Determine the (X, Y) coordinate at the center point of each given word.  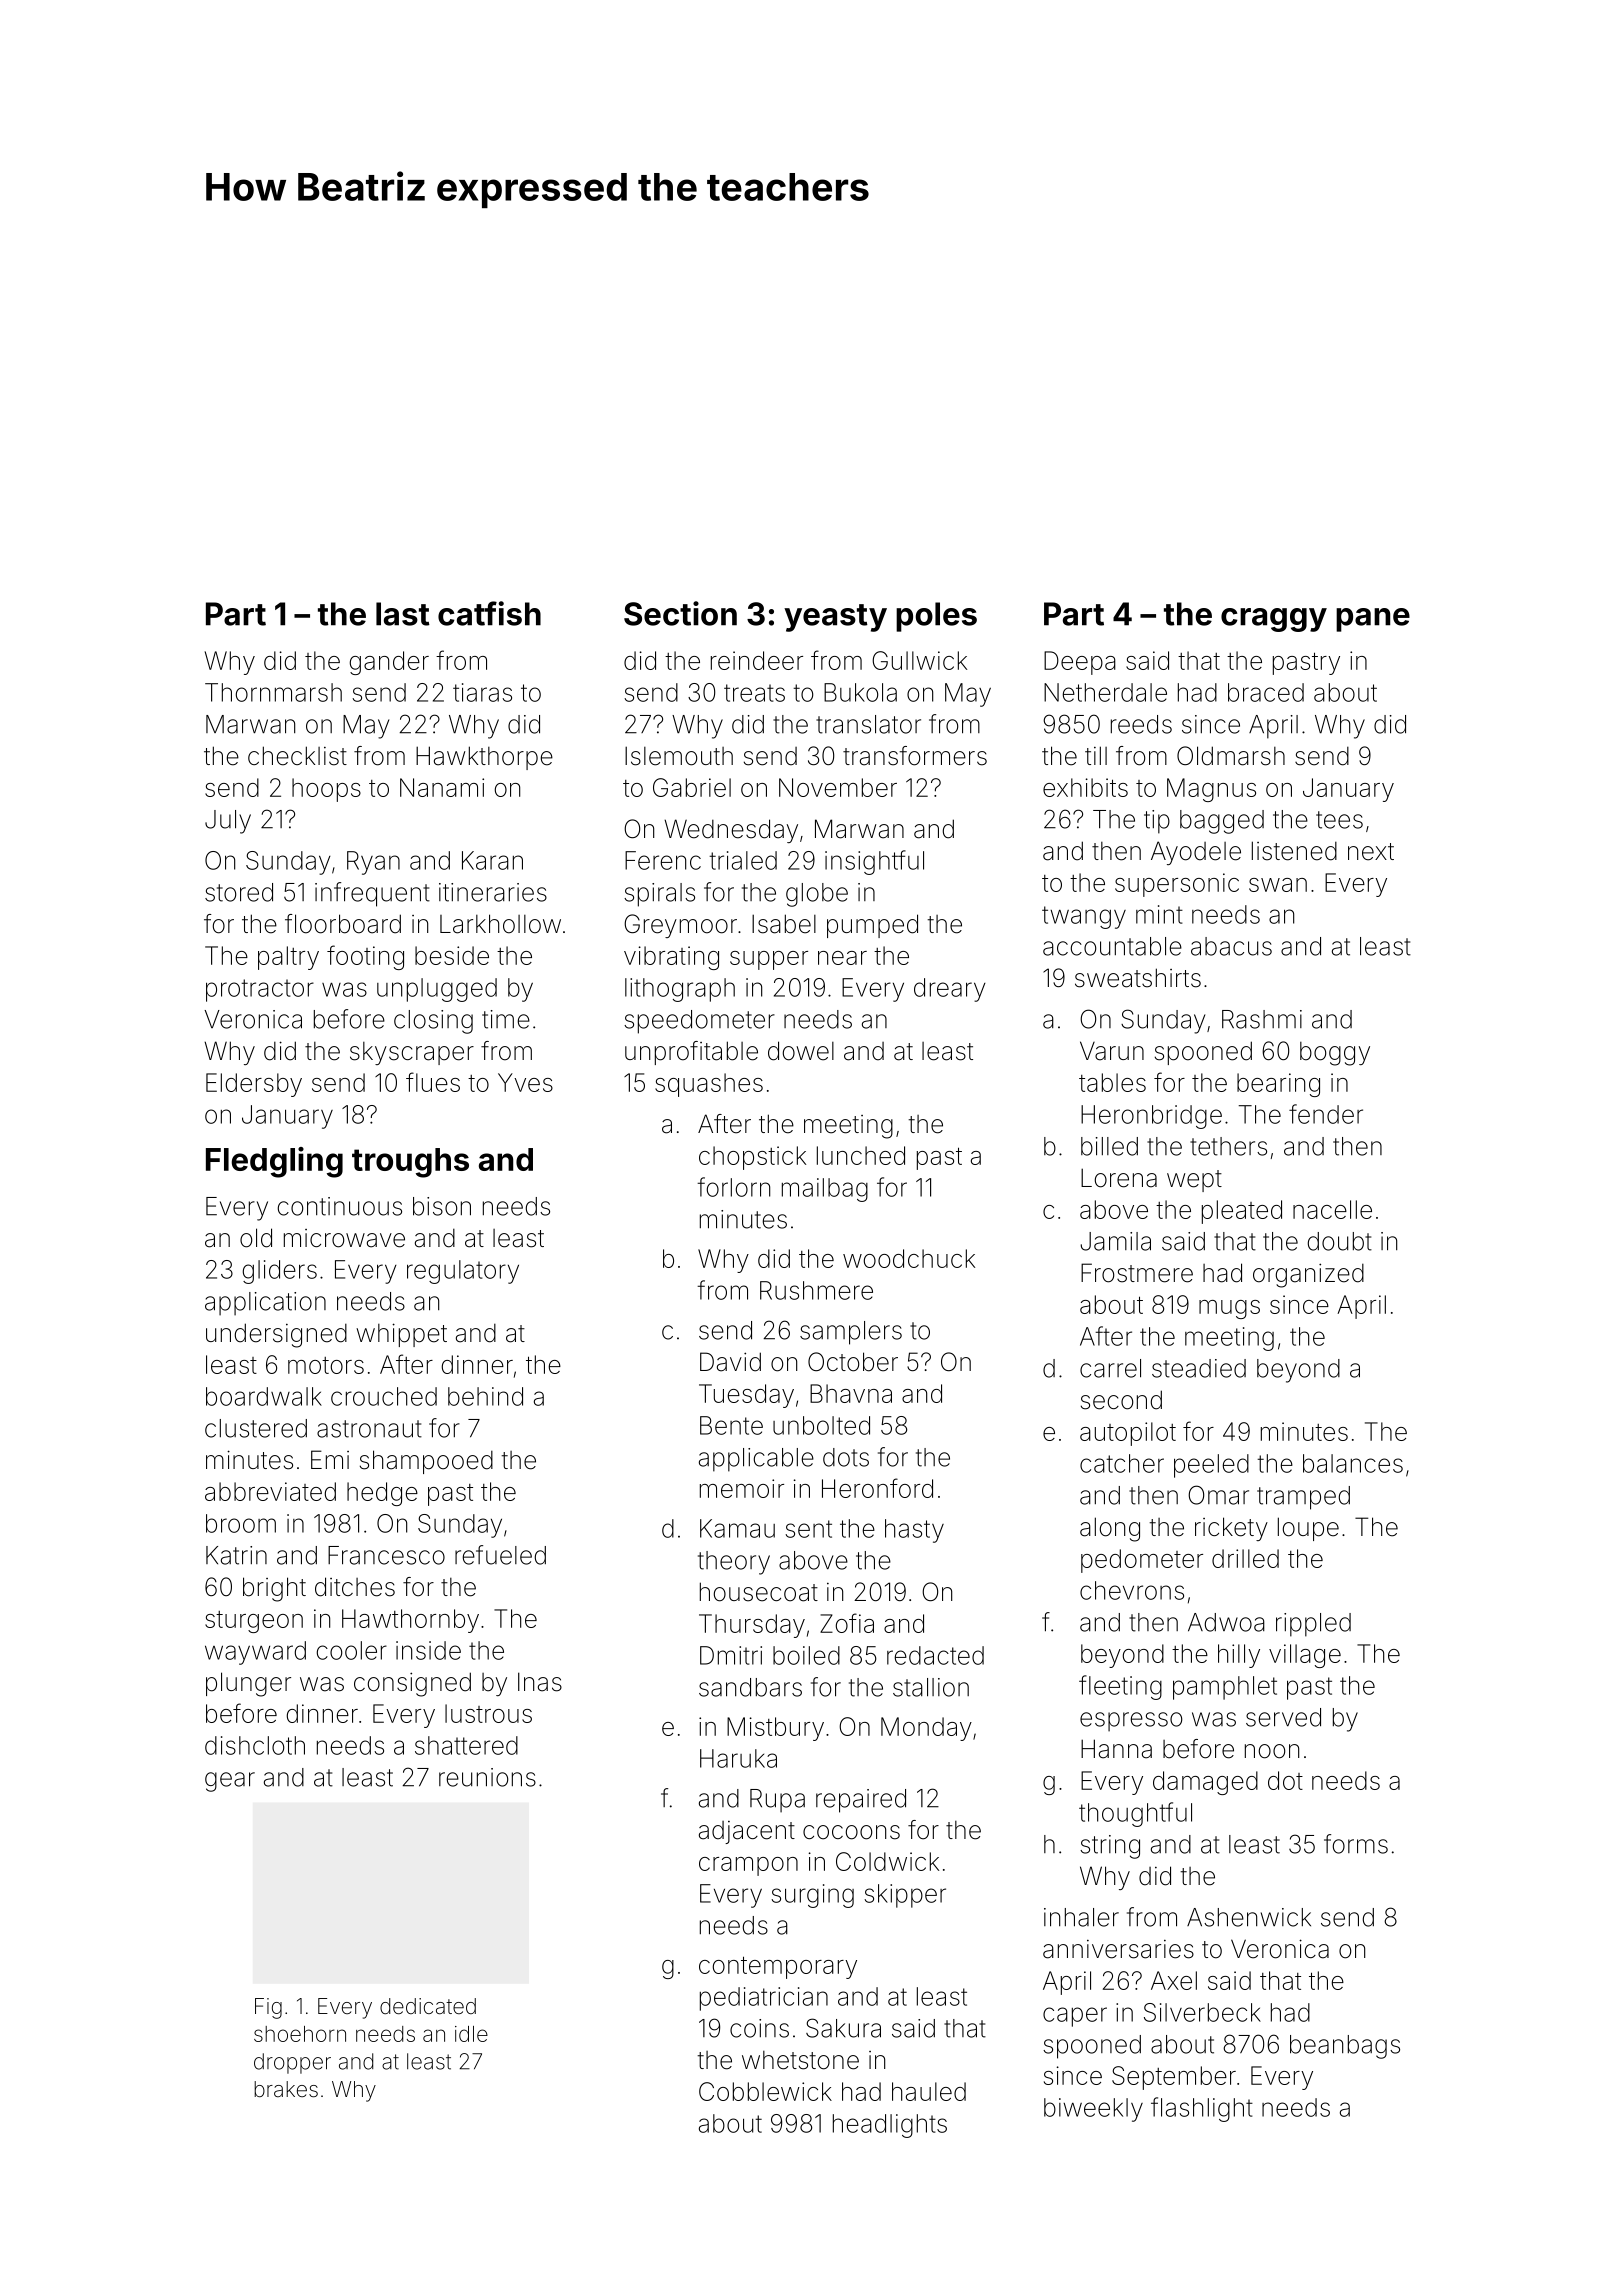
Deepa (1080, 663)
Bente (731, 1425)
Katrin (236, 1555)
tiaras (482, 692)
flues (433, 1082)
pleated (1242, 1212)
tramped (1303, 1498)
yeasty (835, 618)
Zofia (847, 1623)
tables (1112, 1082)
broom (241, 1523)
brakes (286, 2089)
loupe (1308, 1529)
